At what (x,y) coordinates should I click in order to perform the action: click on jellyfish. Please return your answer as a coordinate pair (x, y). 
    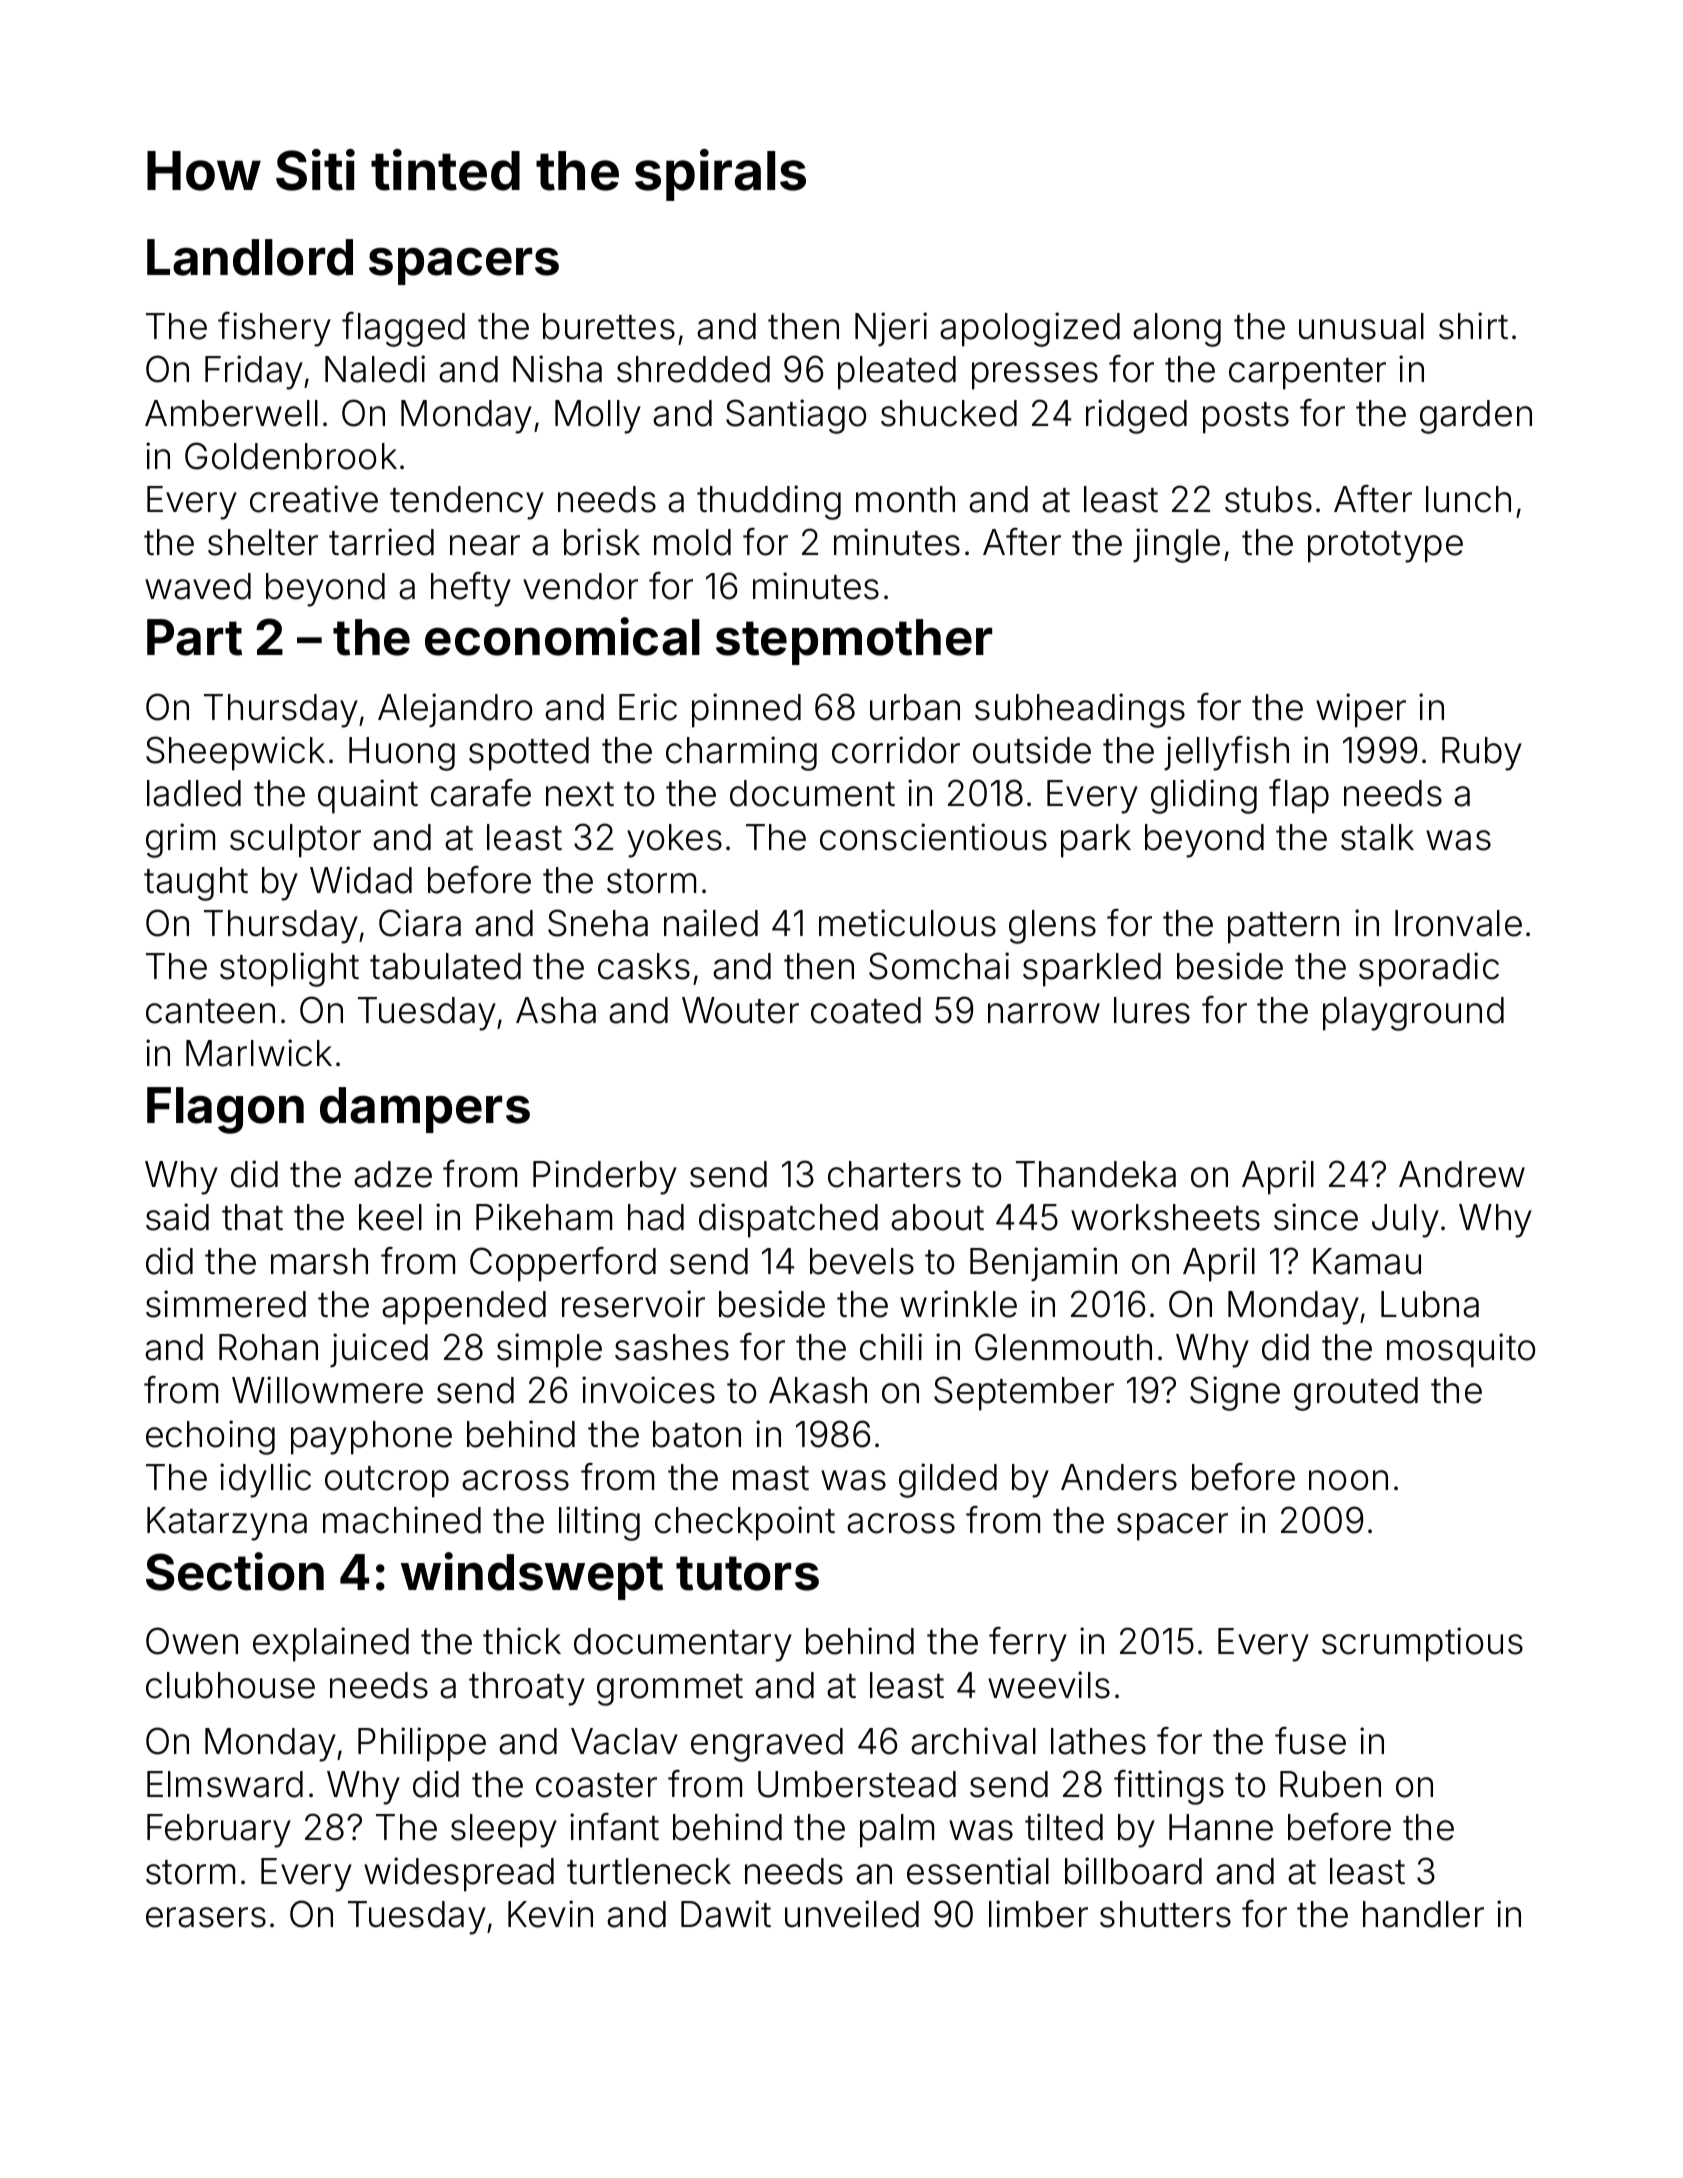
    Looking at the image, I should click on (1226, 753).
